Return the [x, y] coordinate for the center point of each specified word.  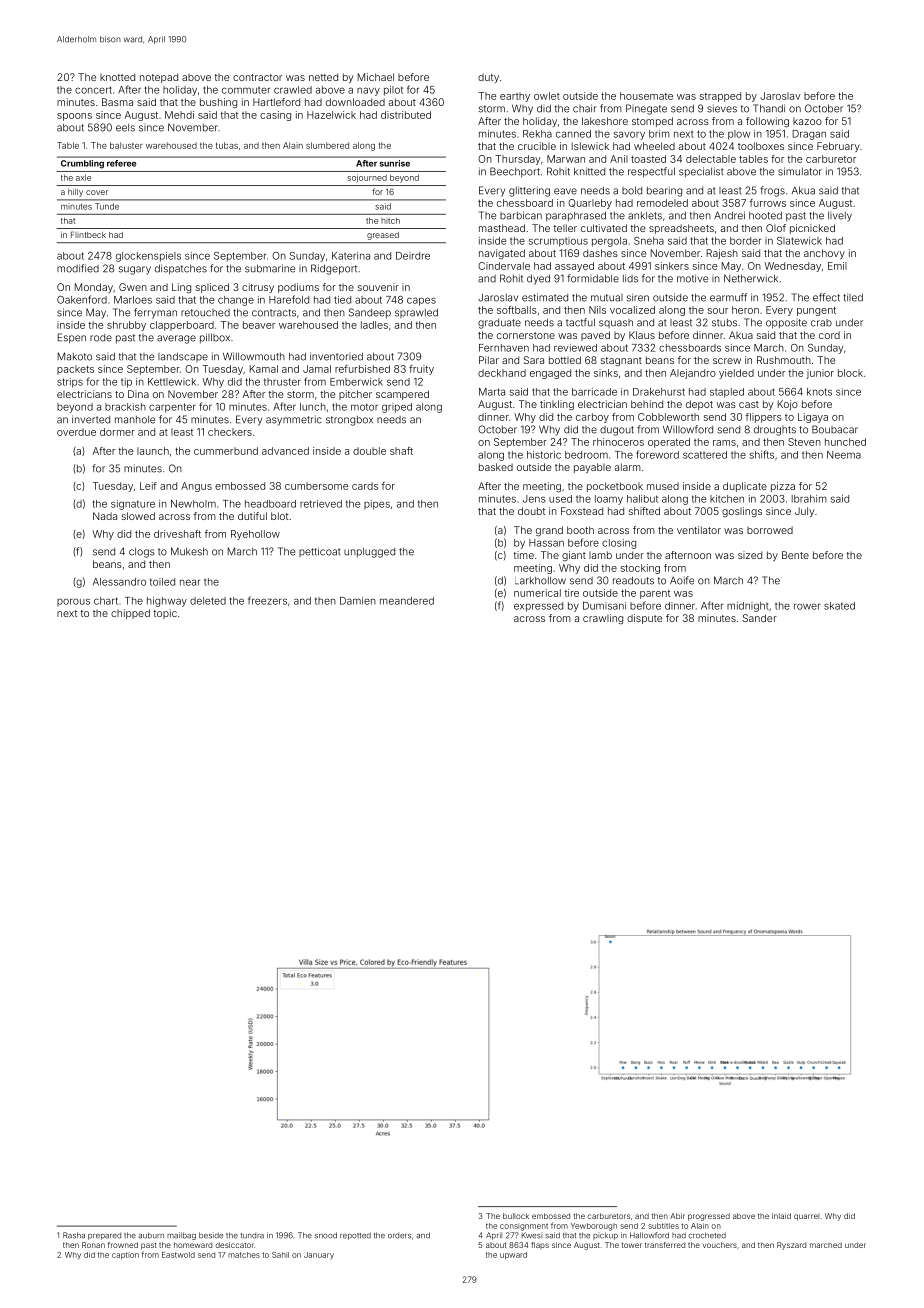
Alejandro [693, 374]
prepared [104, 1236]
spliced [212, 288]
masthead [502, 228]
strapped [720, 97]
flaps [540, 1245]
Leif [148, 486]
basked [496, 467]
